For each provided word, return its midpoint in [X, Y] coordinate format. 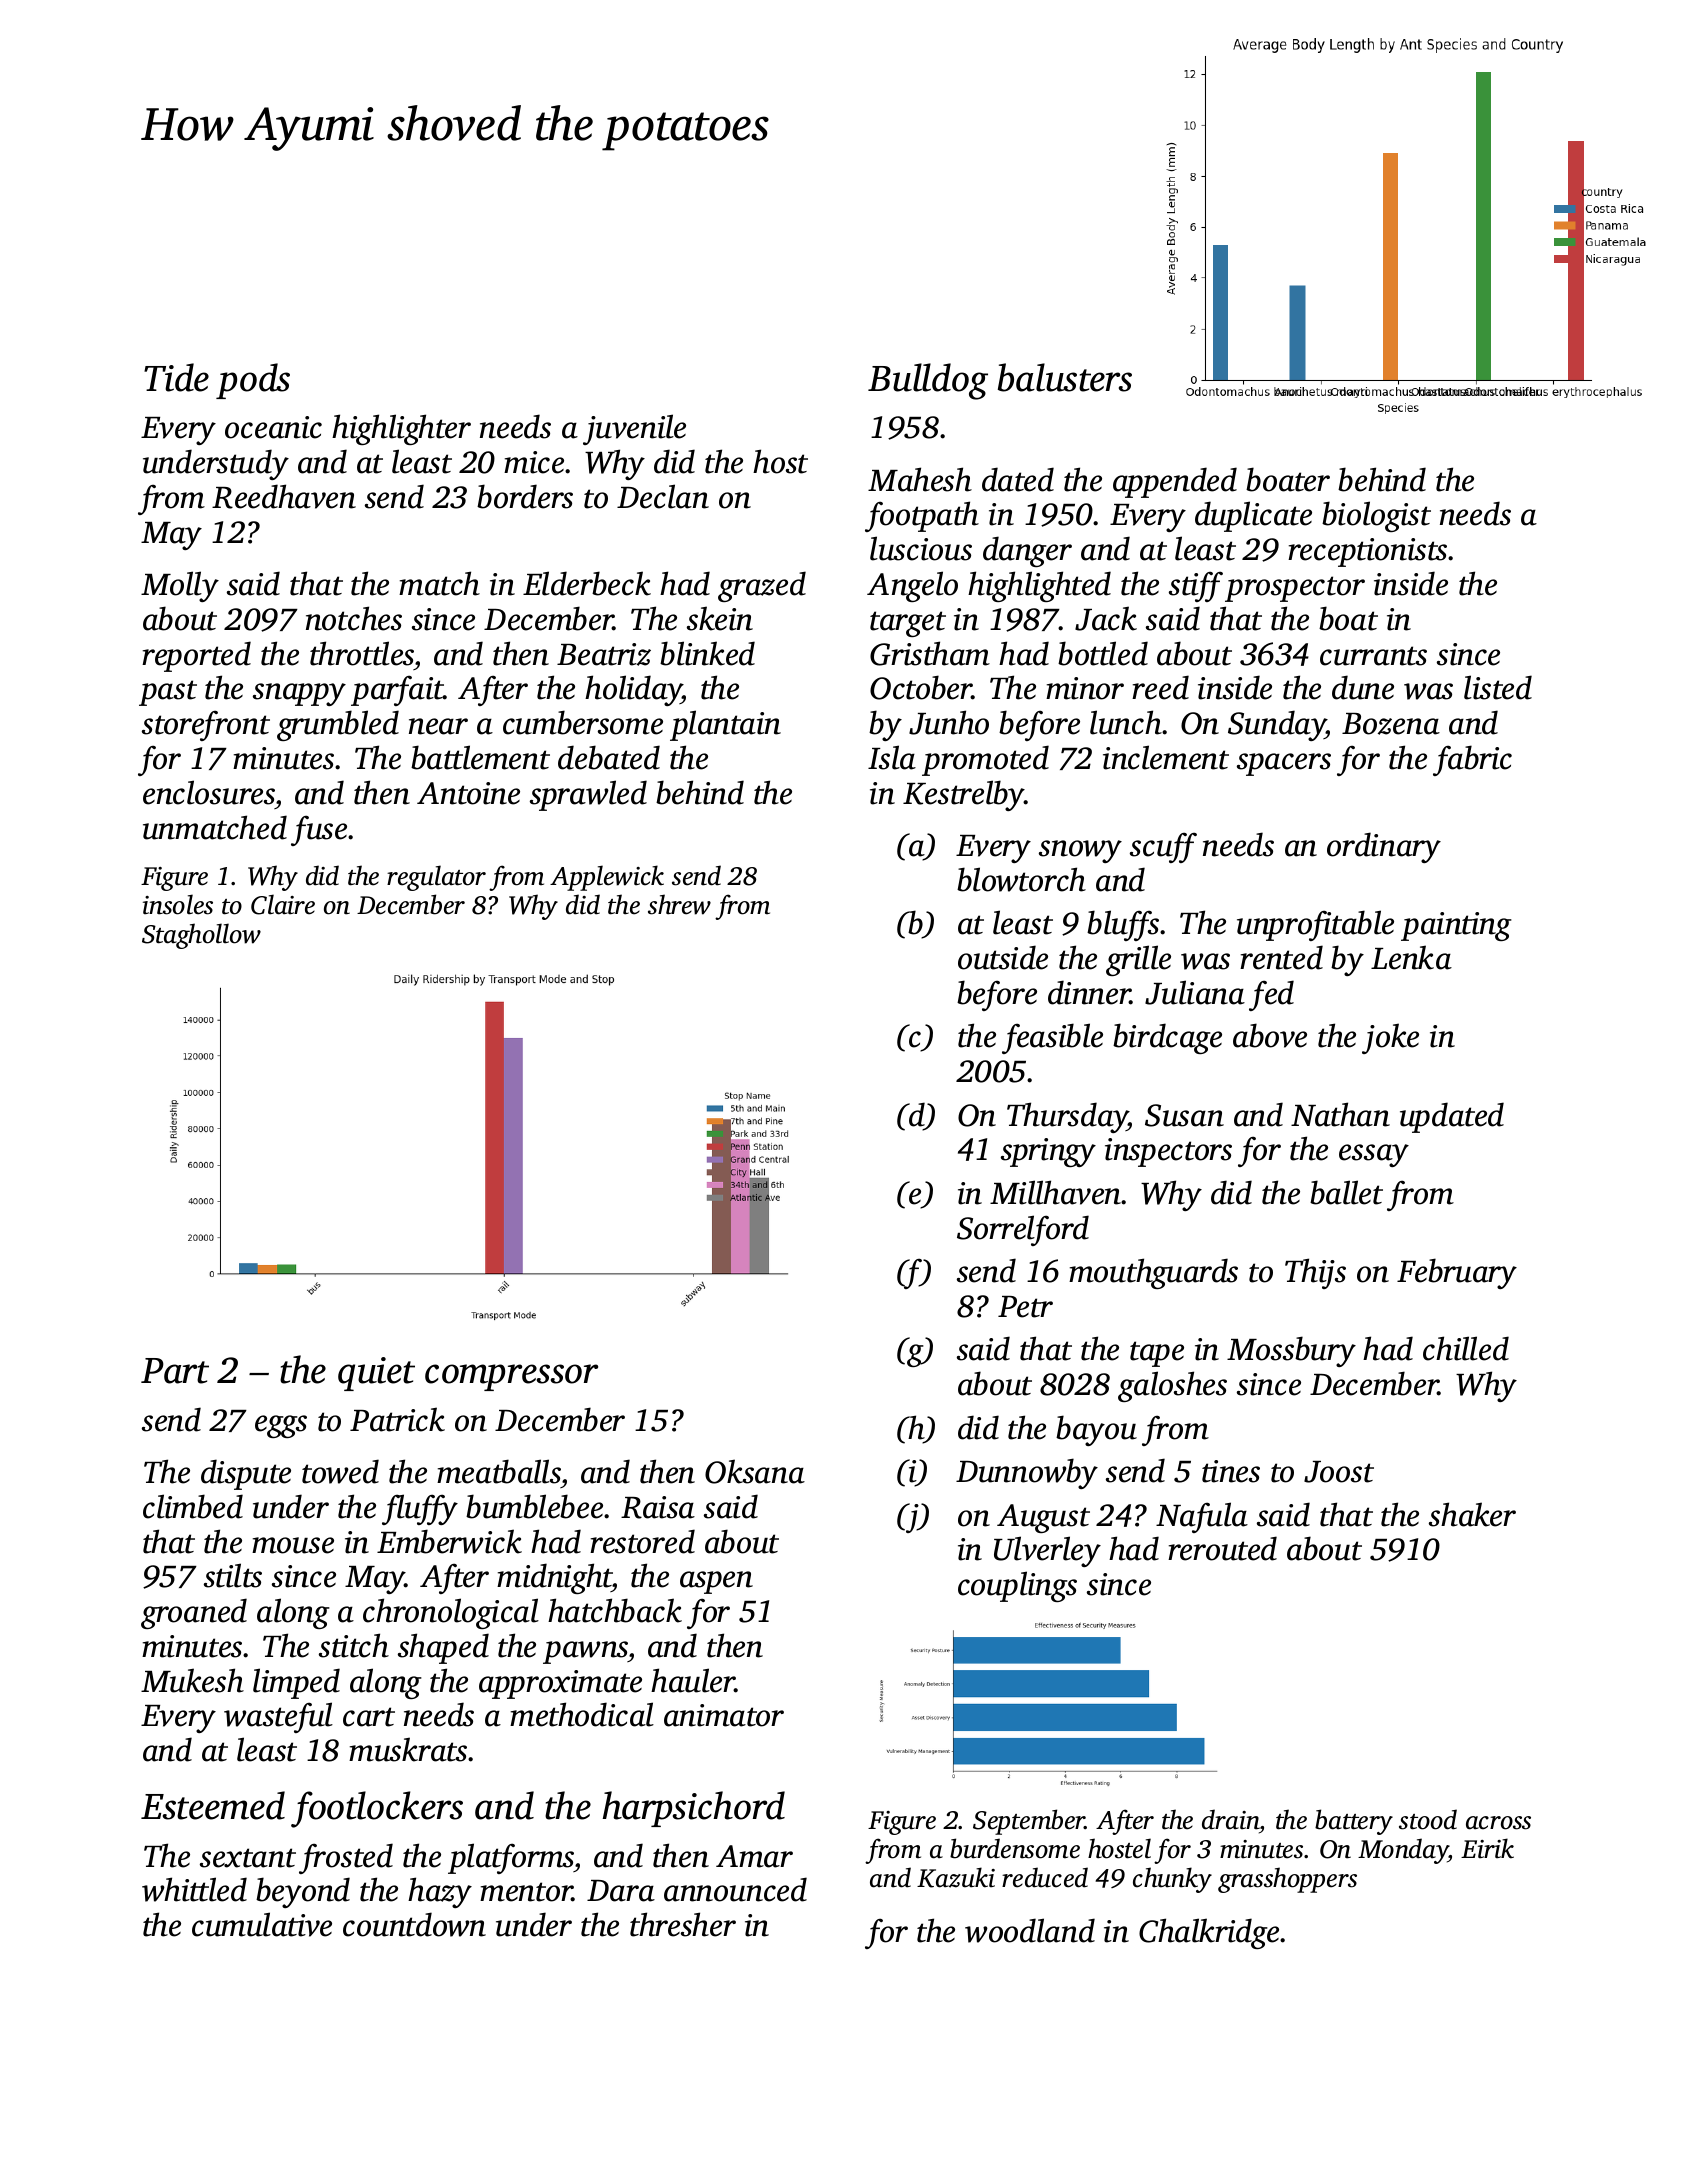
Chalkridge [1209, 1933]
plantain [725, 725]
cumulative [262, 1924]
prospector [1295, 589]
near [438, 726]
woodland [1030, 1930]
